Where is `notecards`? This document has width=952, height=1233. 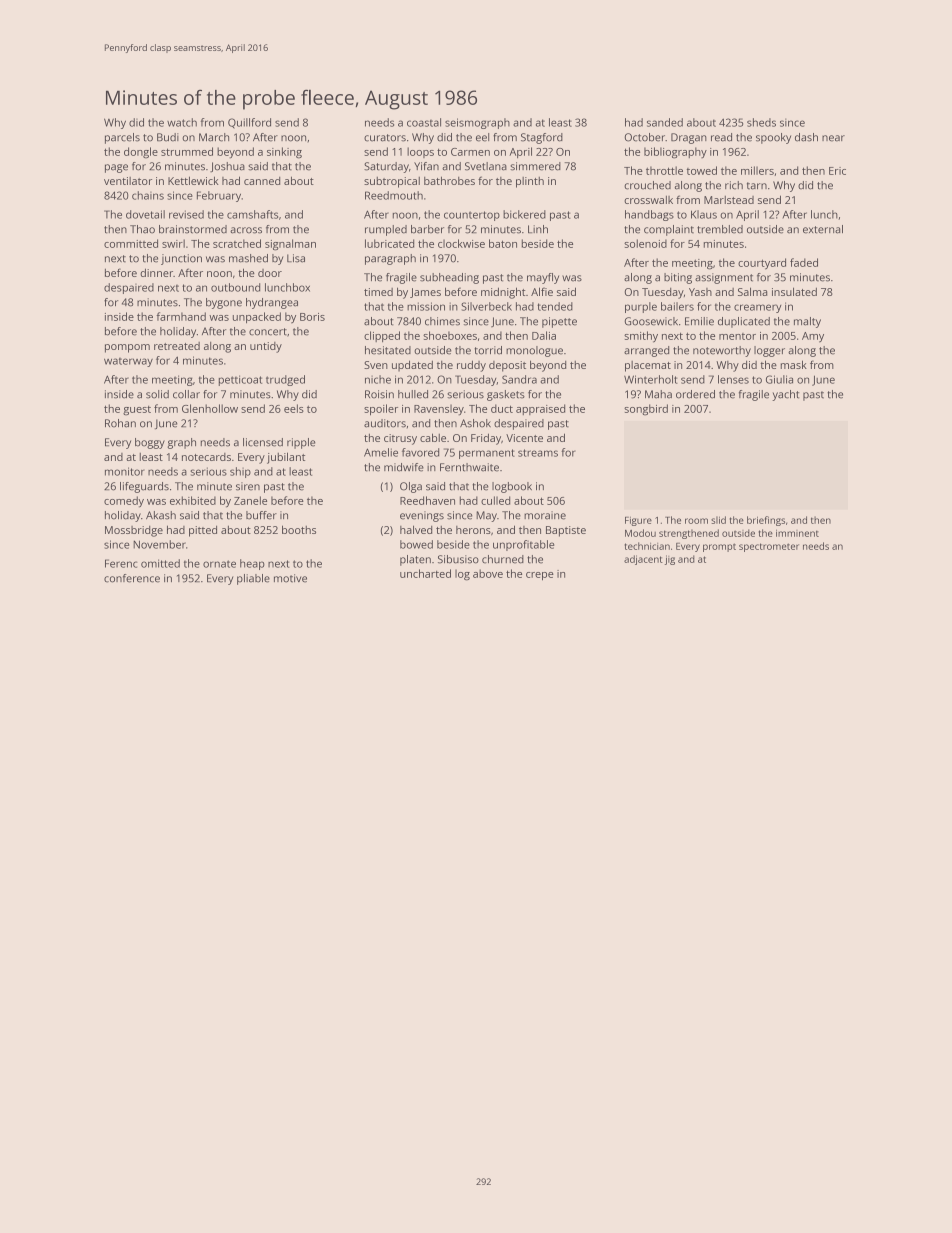 notecards is located at coordinates (206, 457).
